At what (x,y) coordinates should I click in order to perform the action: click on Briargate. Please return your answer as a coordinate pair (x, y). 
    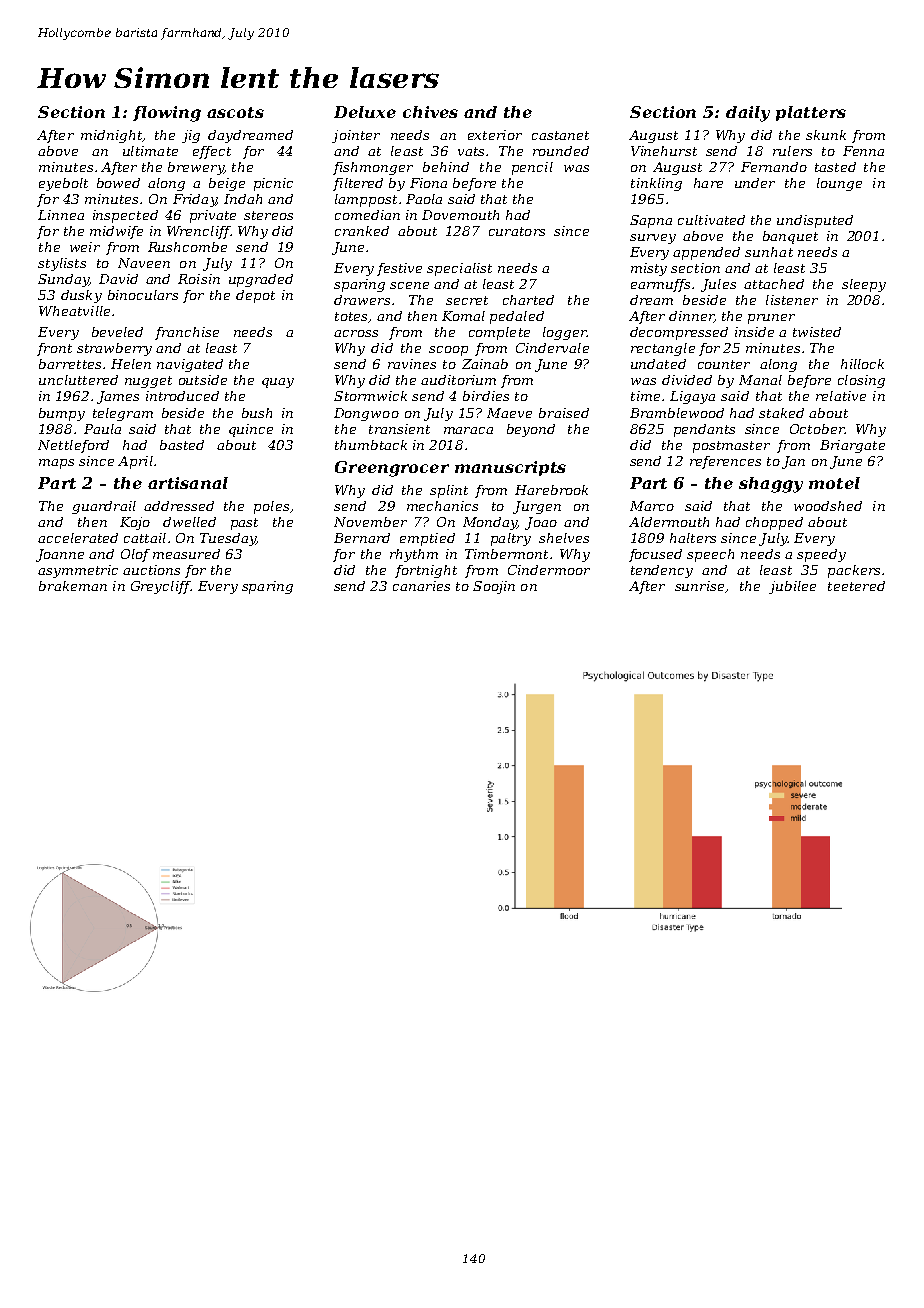
    Looking at the image, I should click on (852, 446).
